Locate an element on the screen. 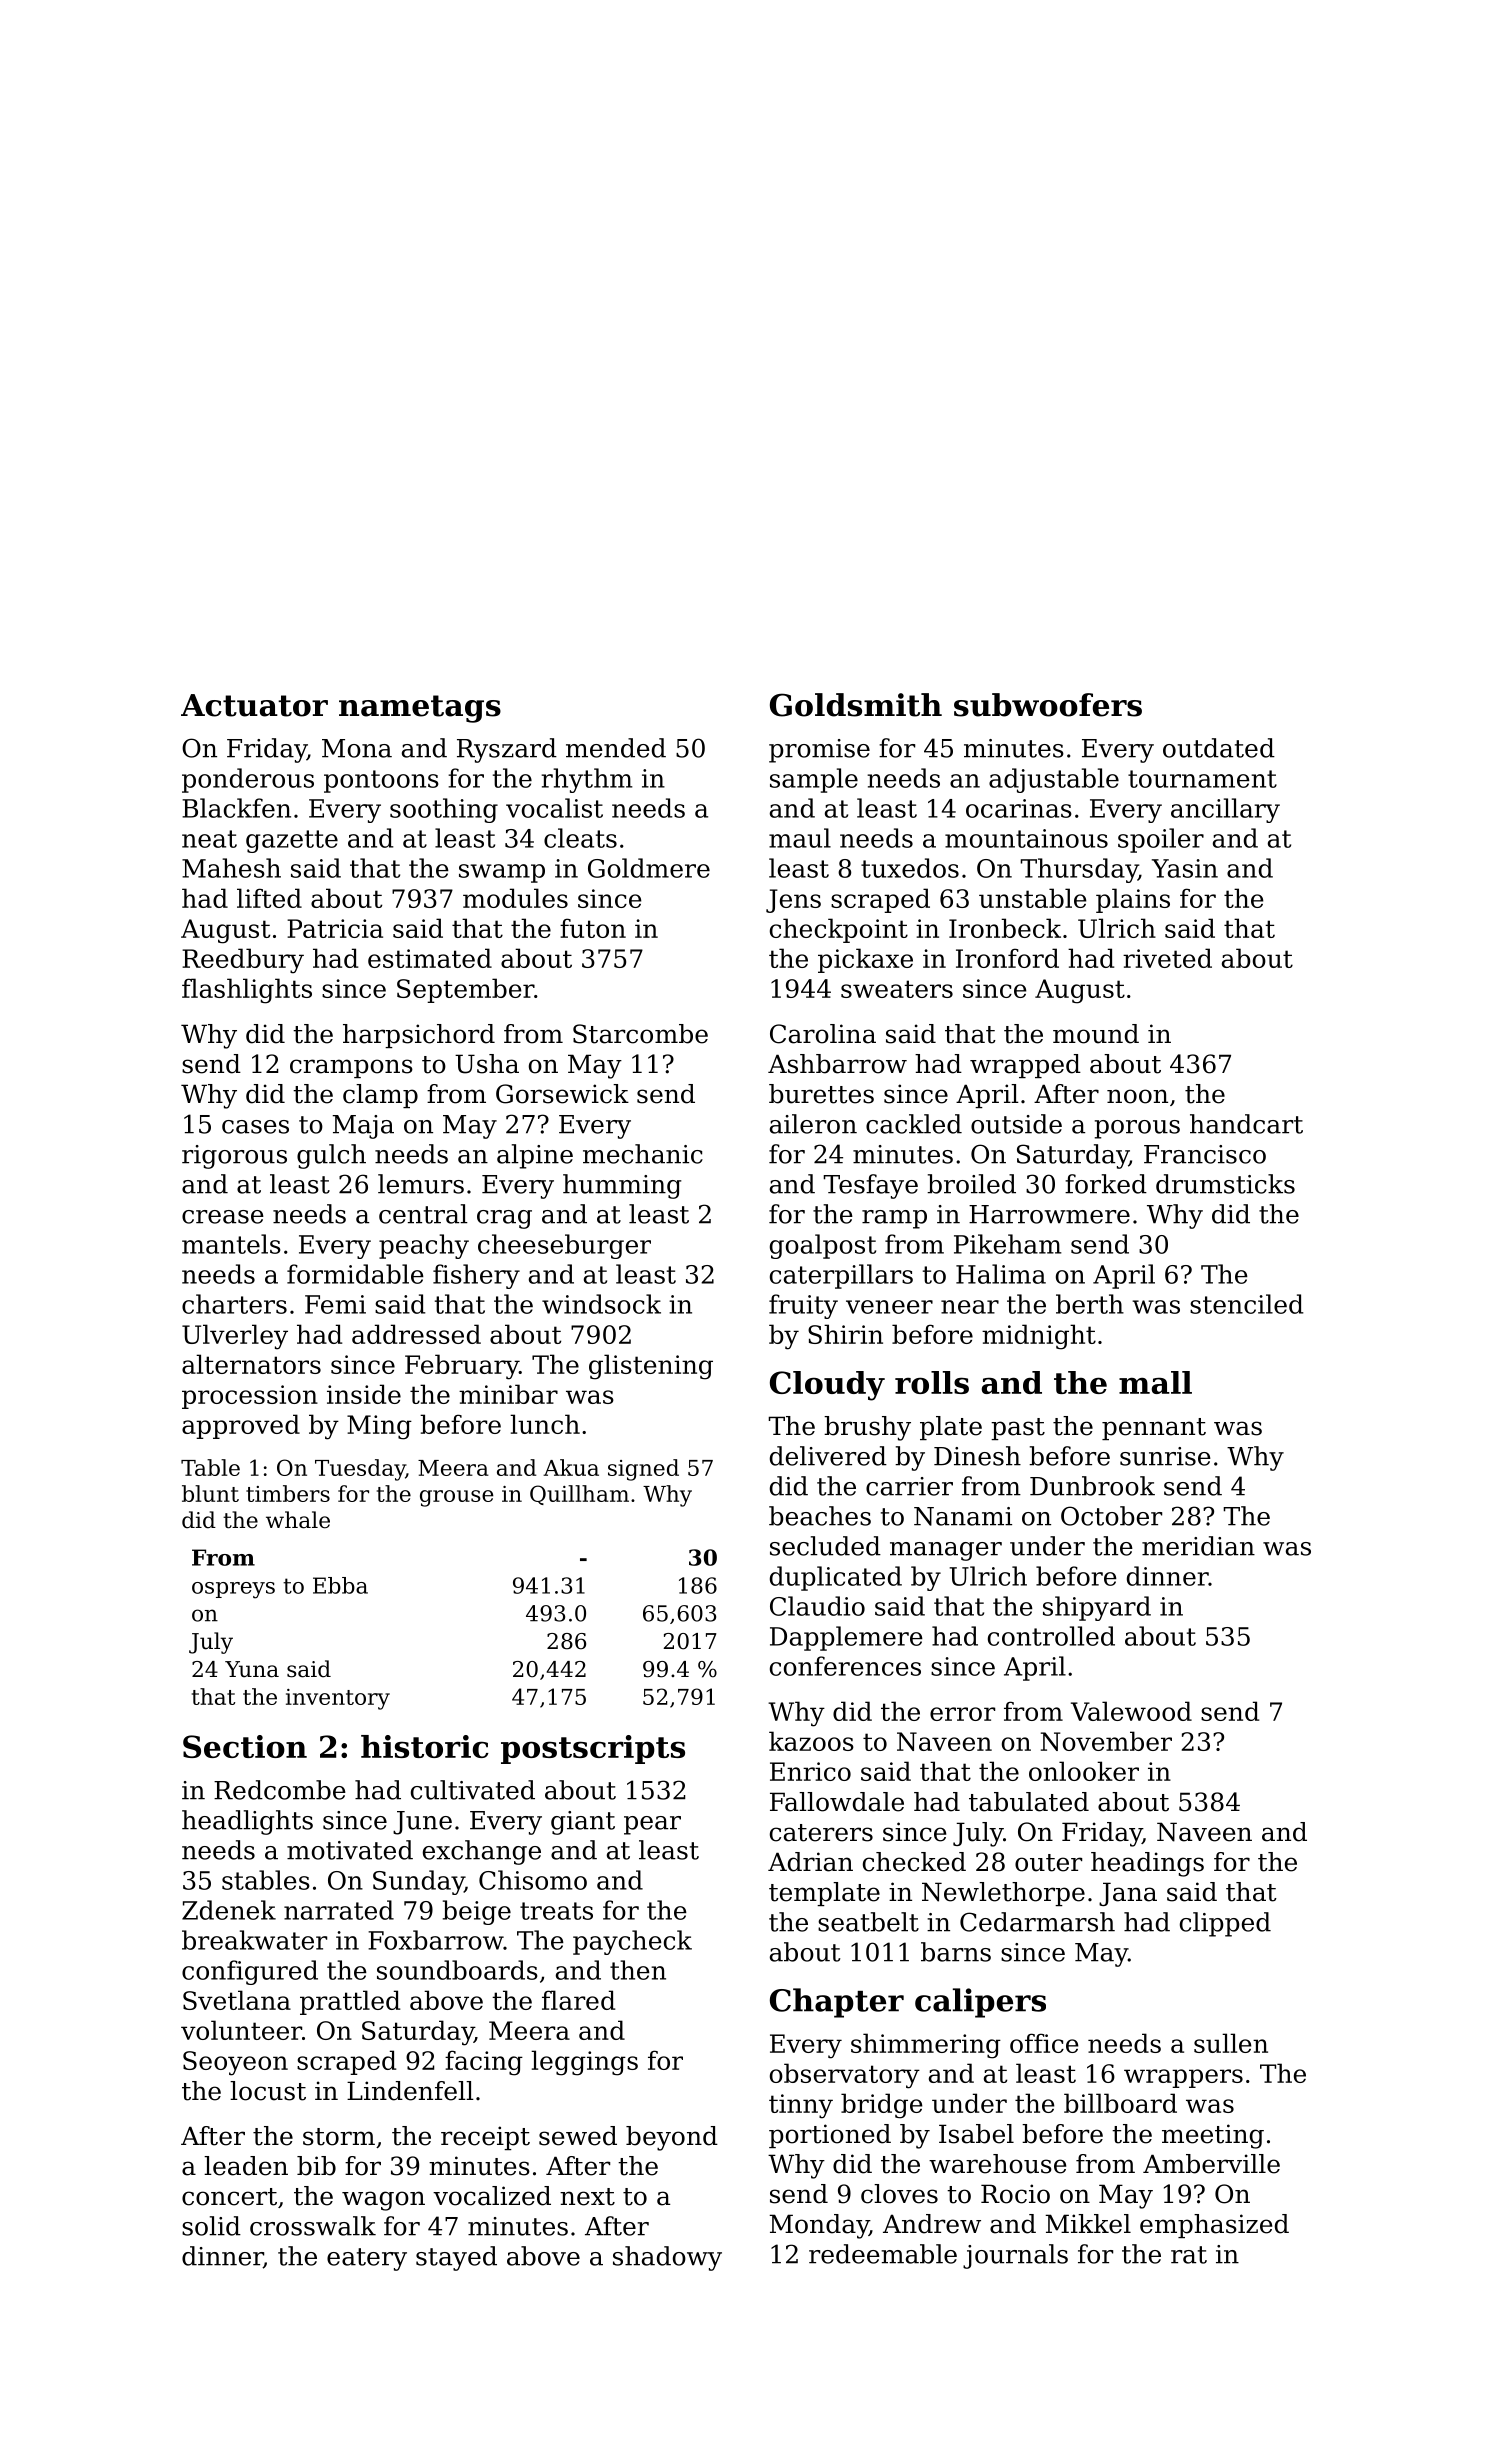 Image resolution: width=1496 pixels, height=2464 pixels. journals is located at coordinates (1015, 2256).
